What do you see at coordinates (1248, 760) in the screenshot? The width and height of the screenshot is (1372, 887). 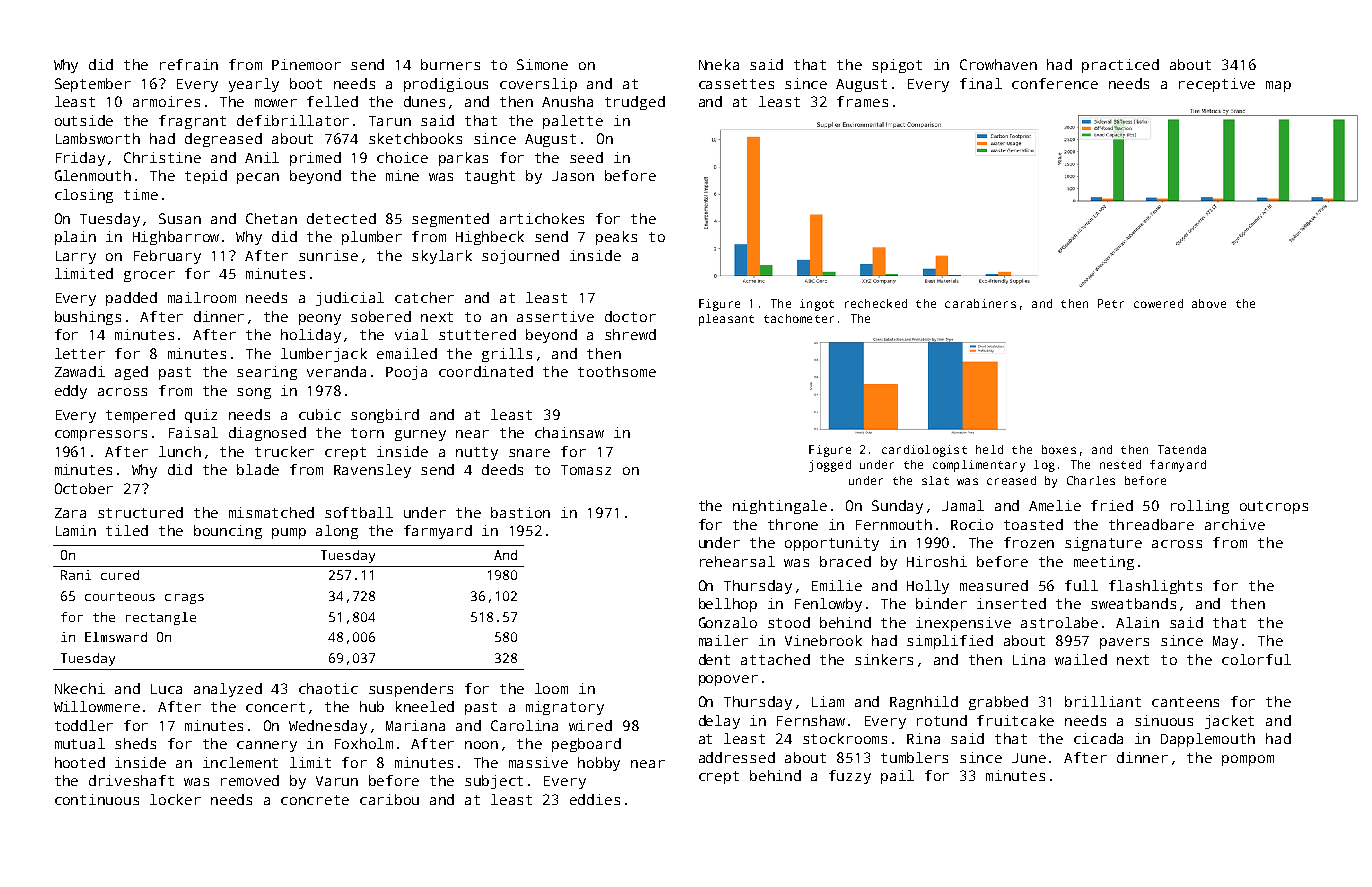 I see `pompom` at bounding box center [1248, 760].
